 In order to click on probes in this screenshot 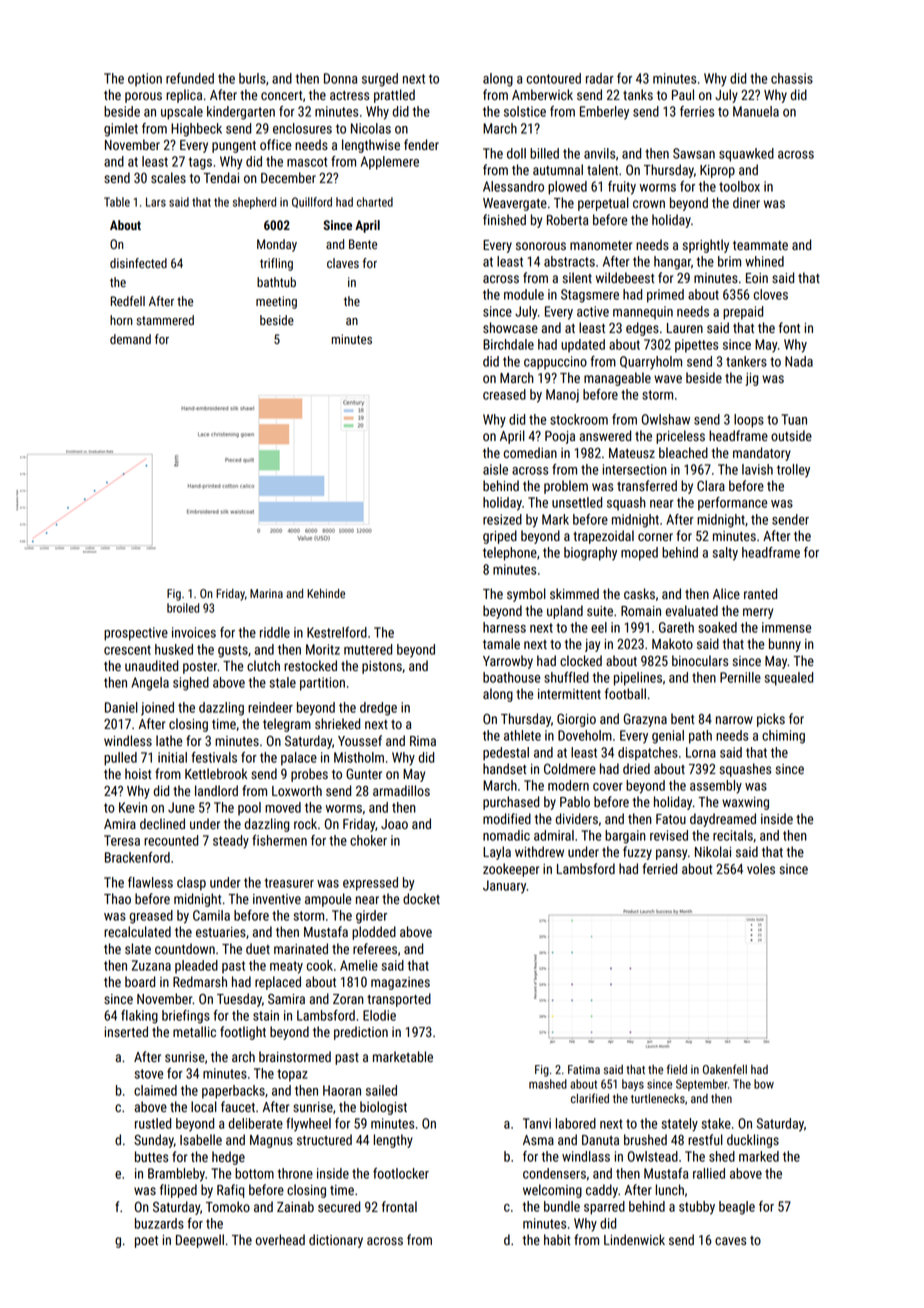, I will do `click(309, 775)`.
